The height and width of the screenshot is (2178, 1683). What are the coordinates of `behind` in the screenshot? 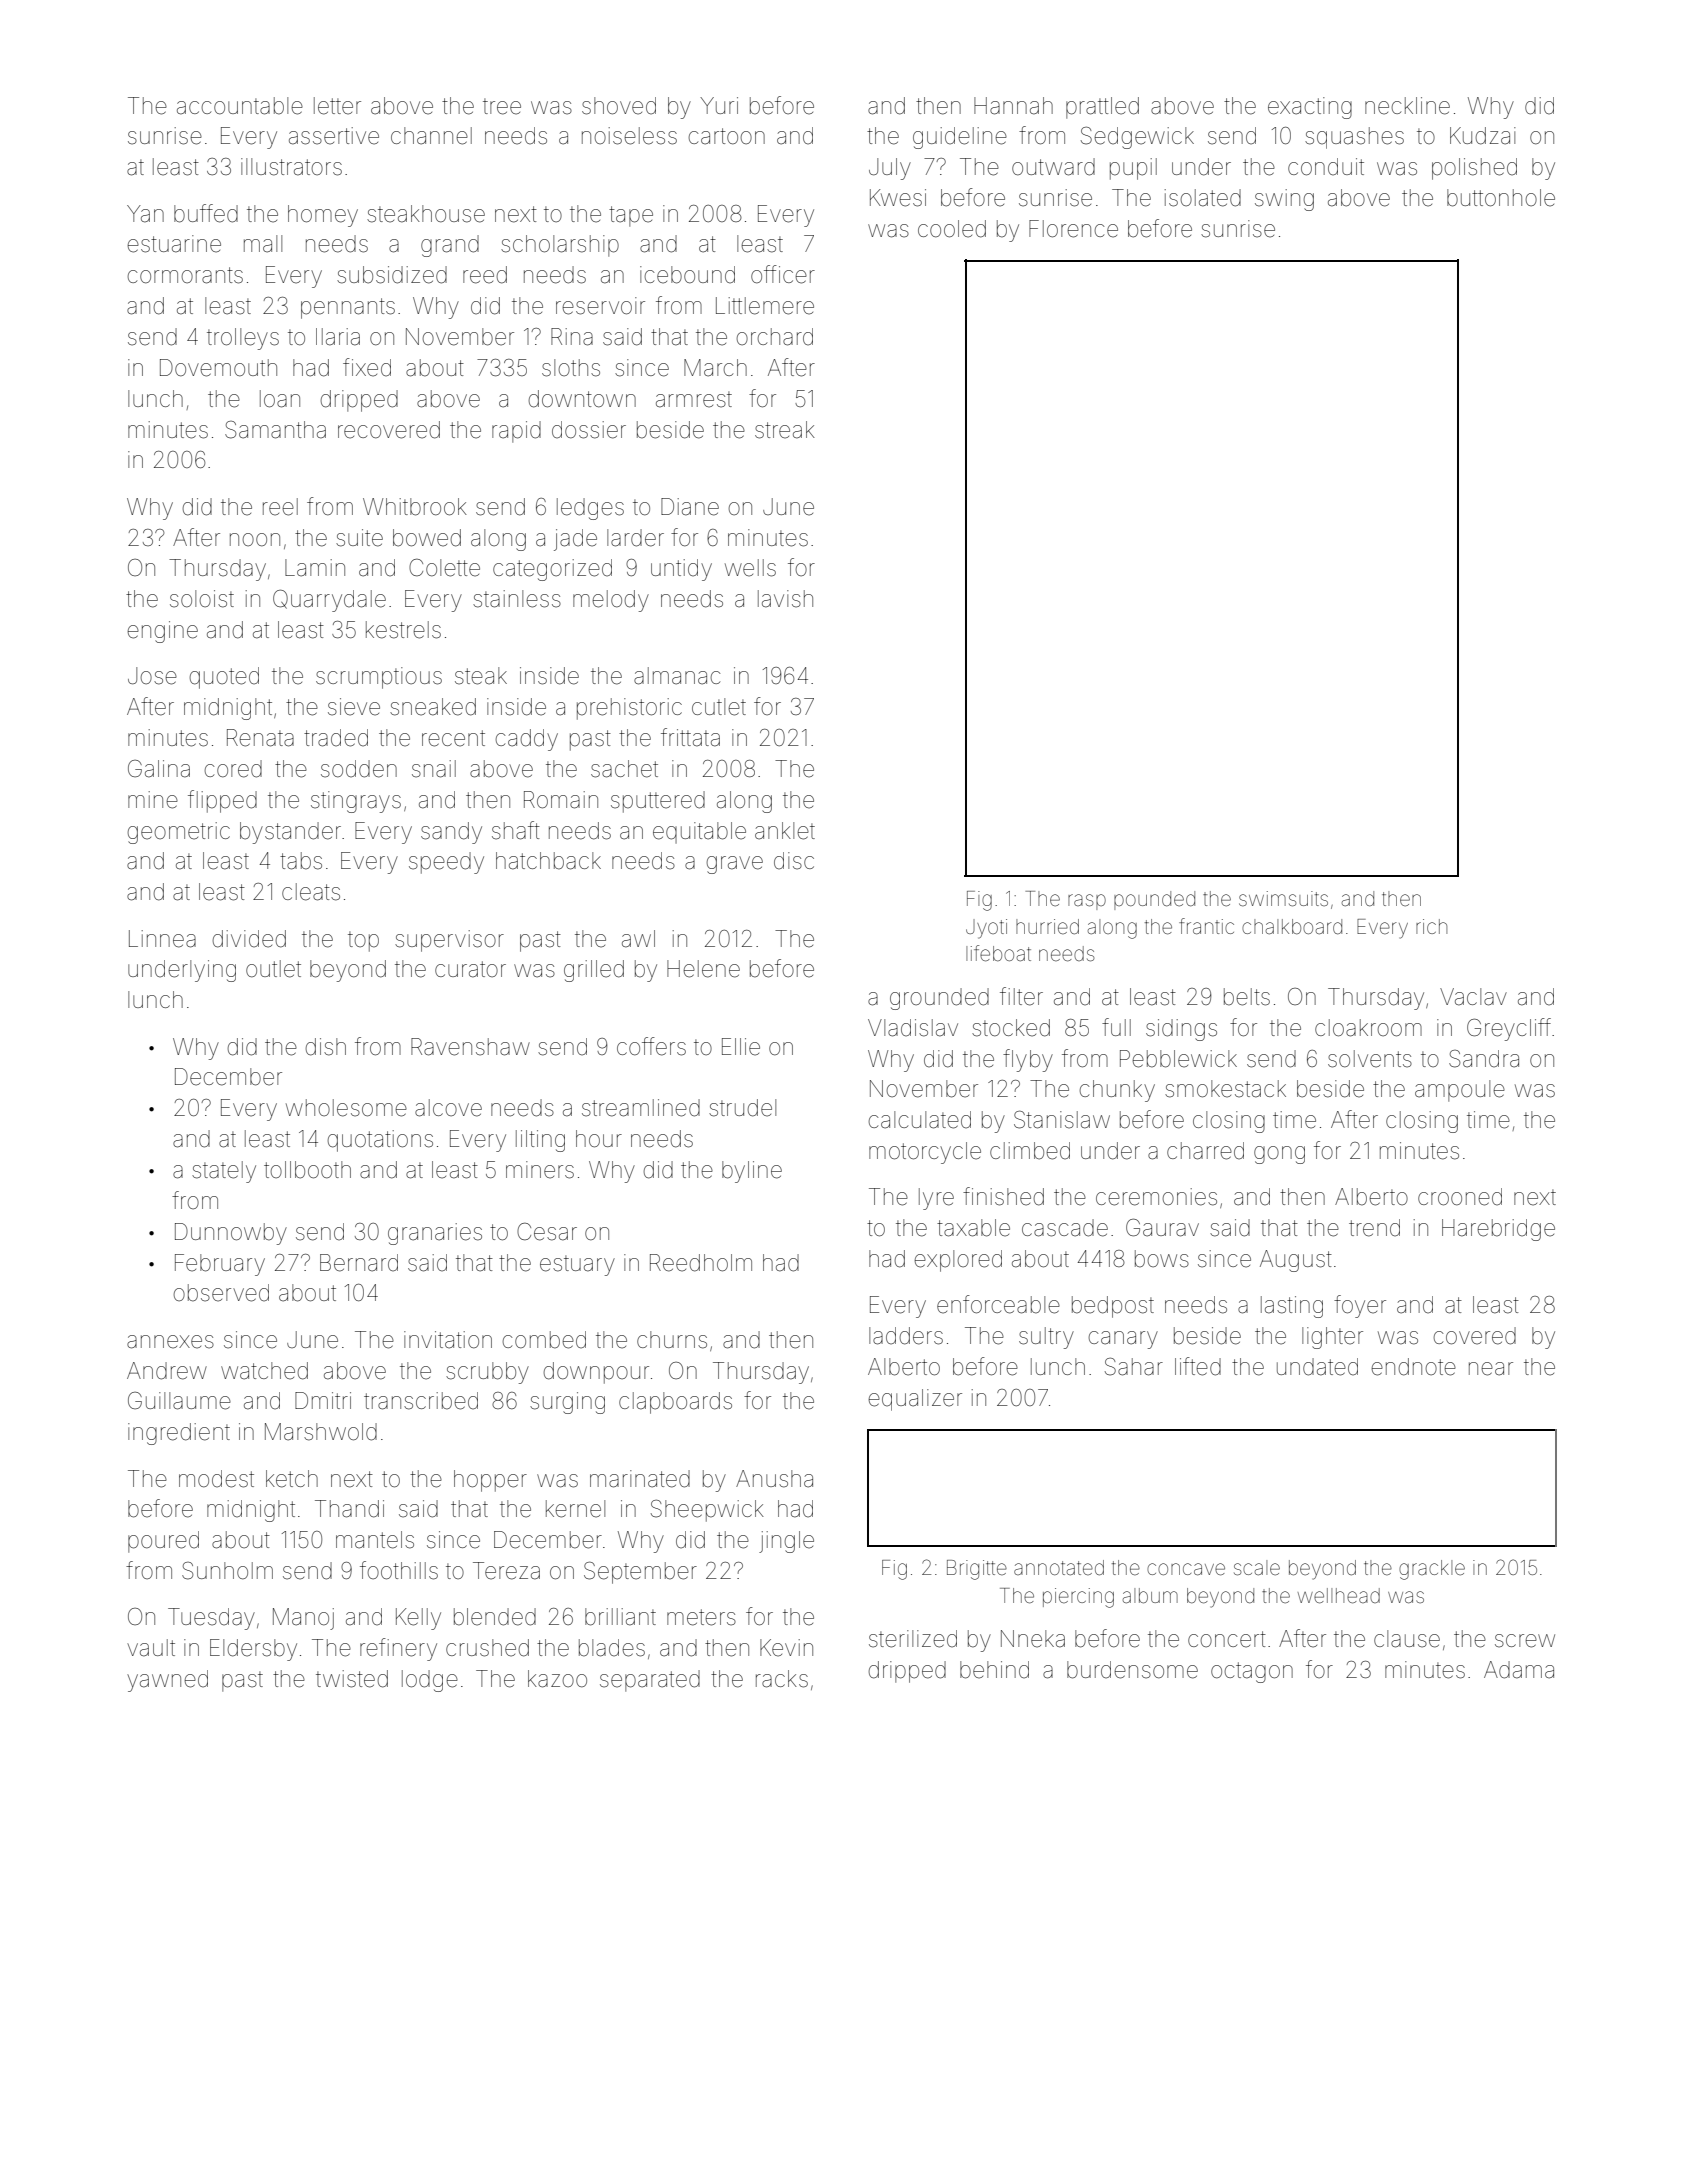 It's located at (994, 1670).
